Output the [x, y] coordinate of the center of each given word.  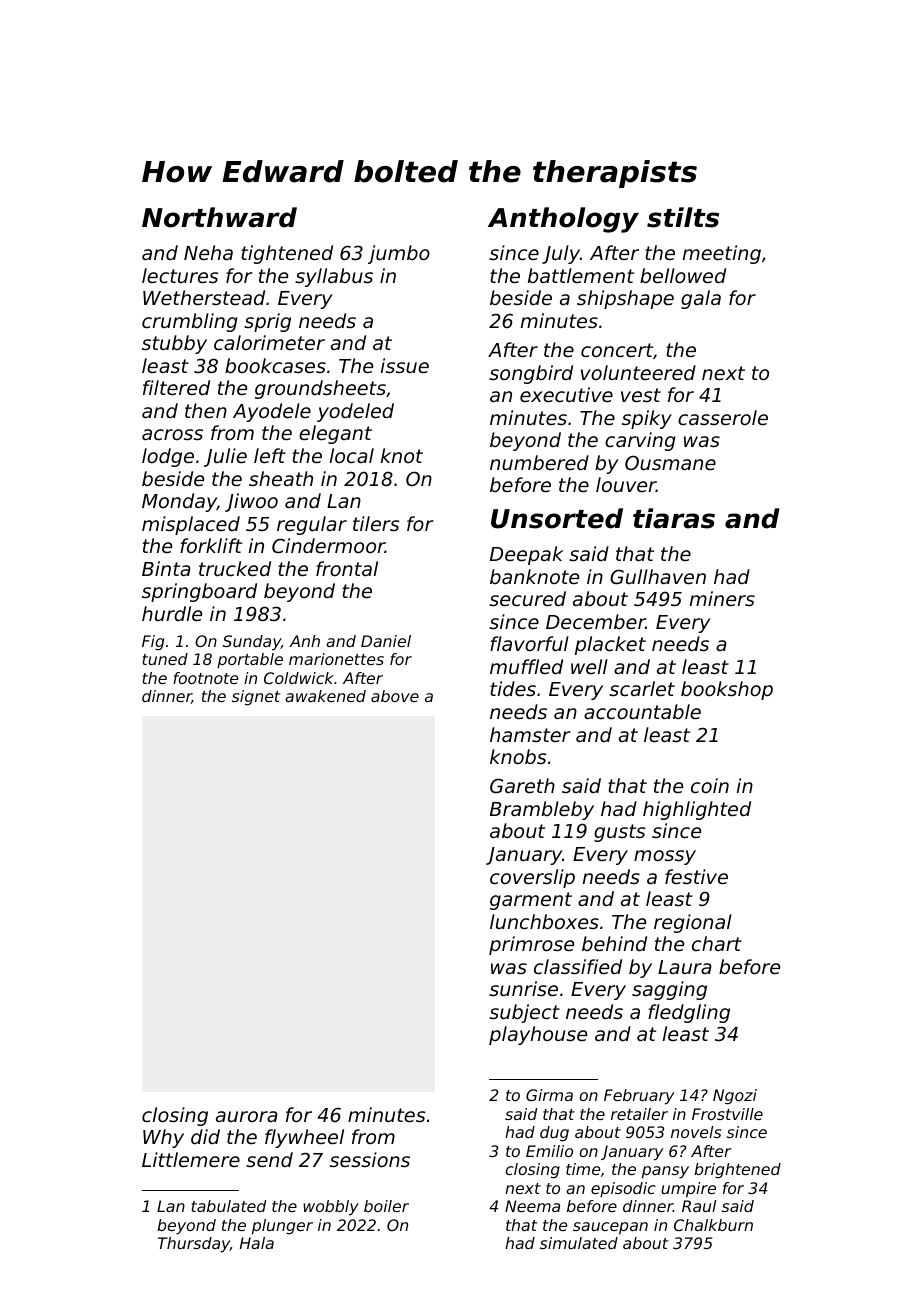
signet [256, 698]
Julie [225, 457]
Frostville [727, 1114]
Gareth [522, 785]
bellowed [683, 275]
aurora [247, 1116]
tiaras [674, 518]
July [561, 254]
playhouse [538, 1035]
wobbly [331, 1208]
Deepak [526, 555]
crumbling [190, 322]
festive [696, 876]
